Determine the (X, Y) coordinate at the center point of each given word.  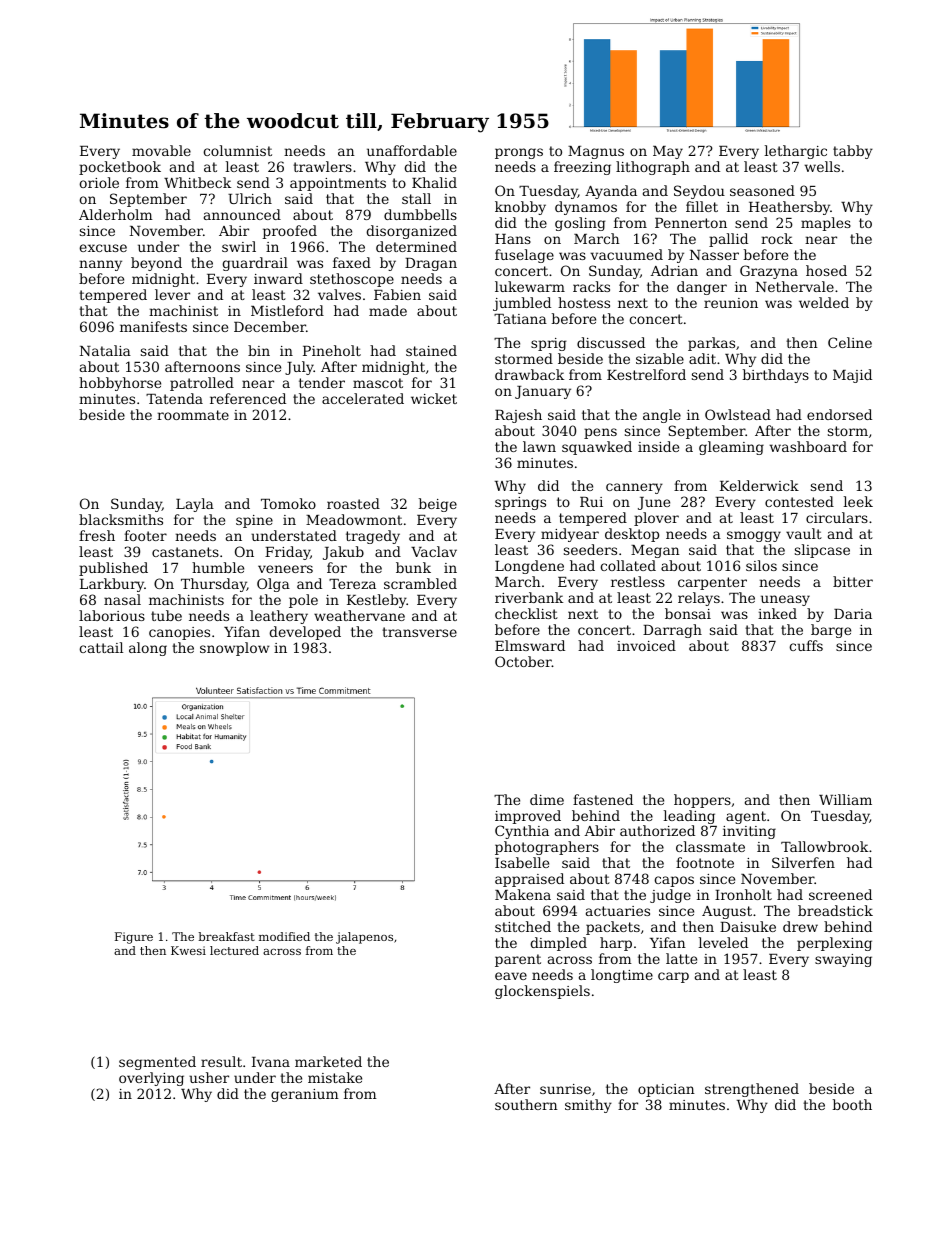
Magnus (596, 152)
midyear (570, 535)
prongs (519, 153)
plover (656, 519)
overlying (151, 1079)
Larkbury (112, 585)
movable (161, 150)
